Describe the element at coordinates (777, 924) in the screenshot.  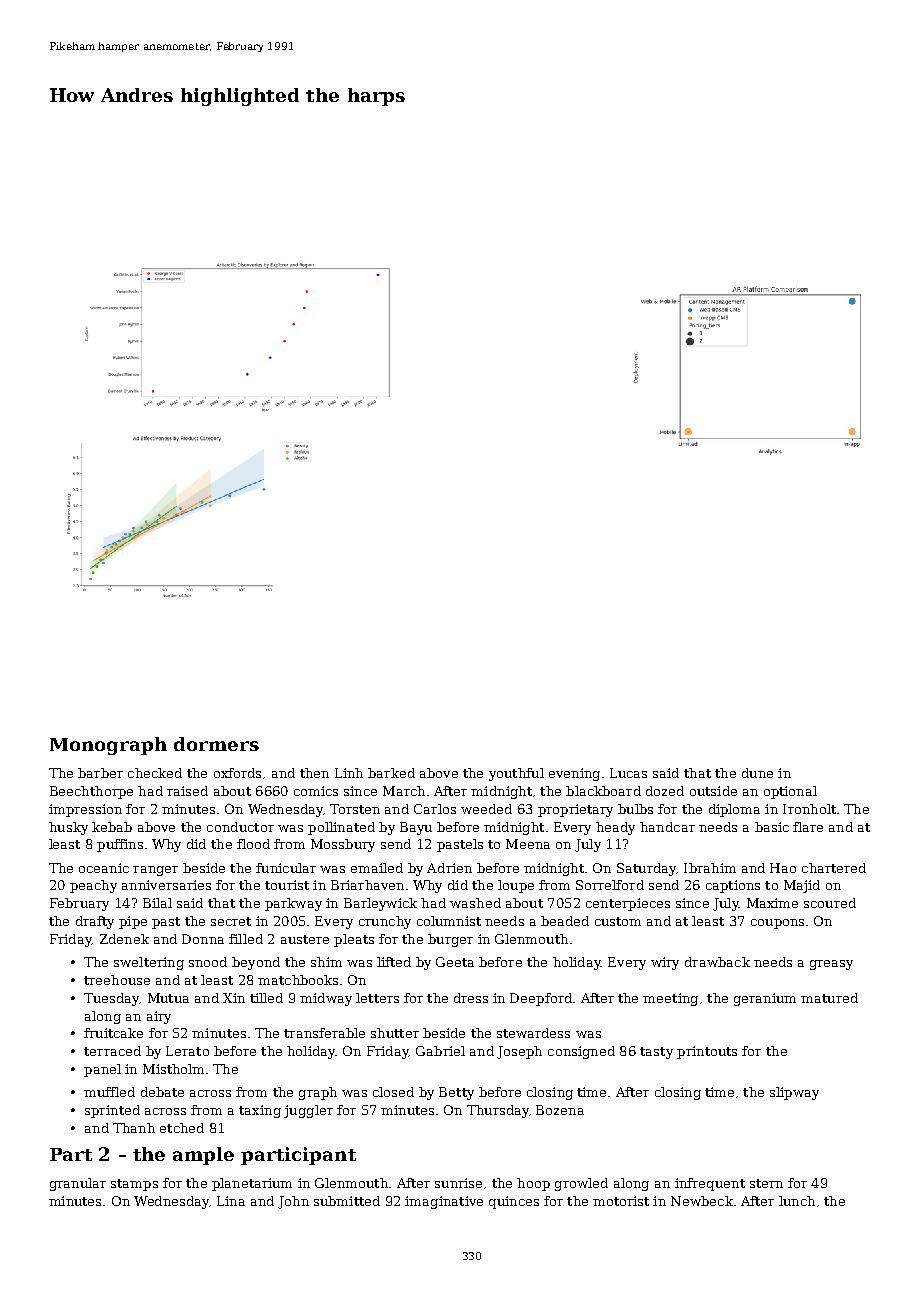
I see `coupons` at that location.
